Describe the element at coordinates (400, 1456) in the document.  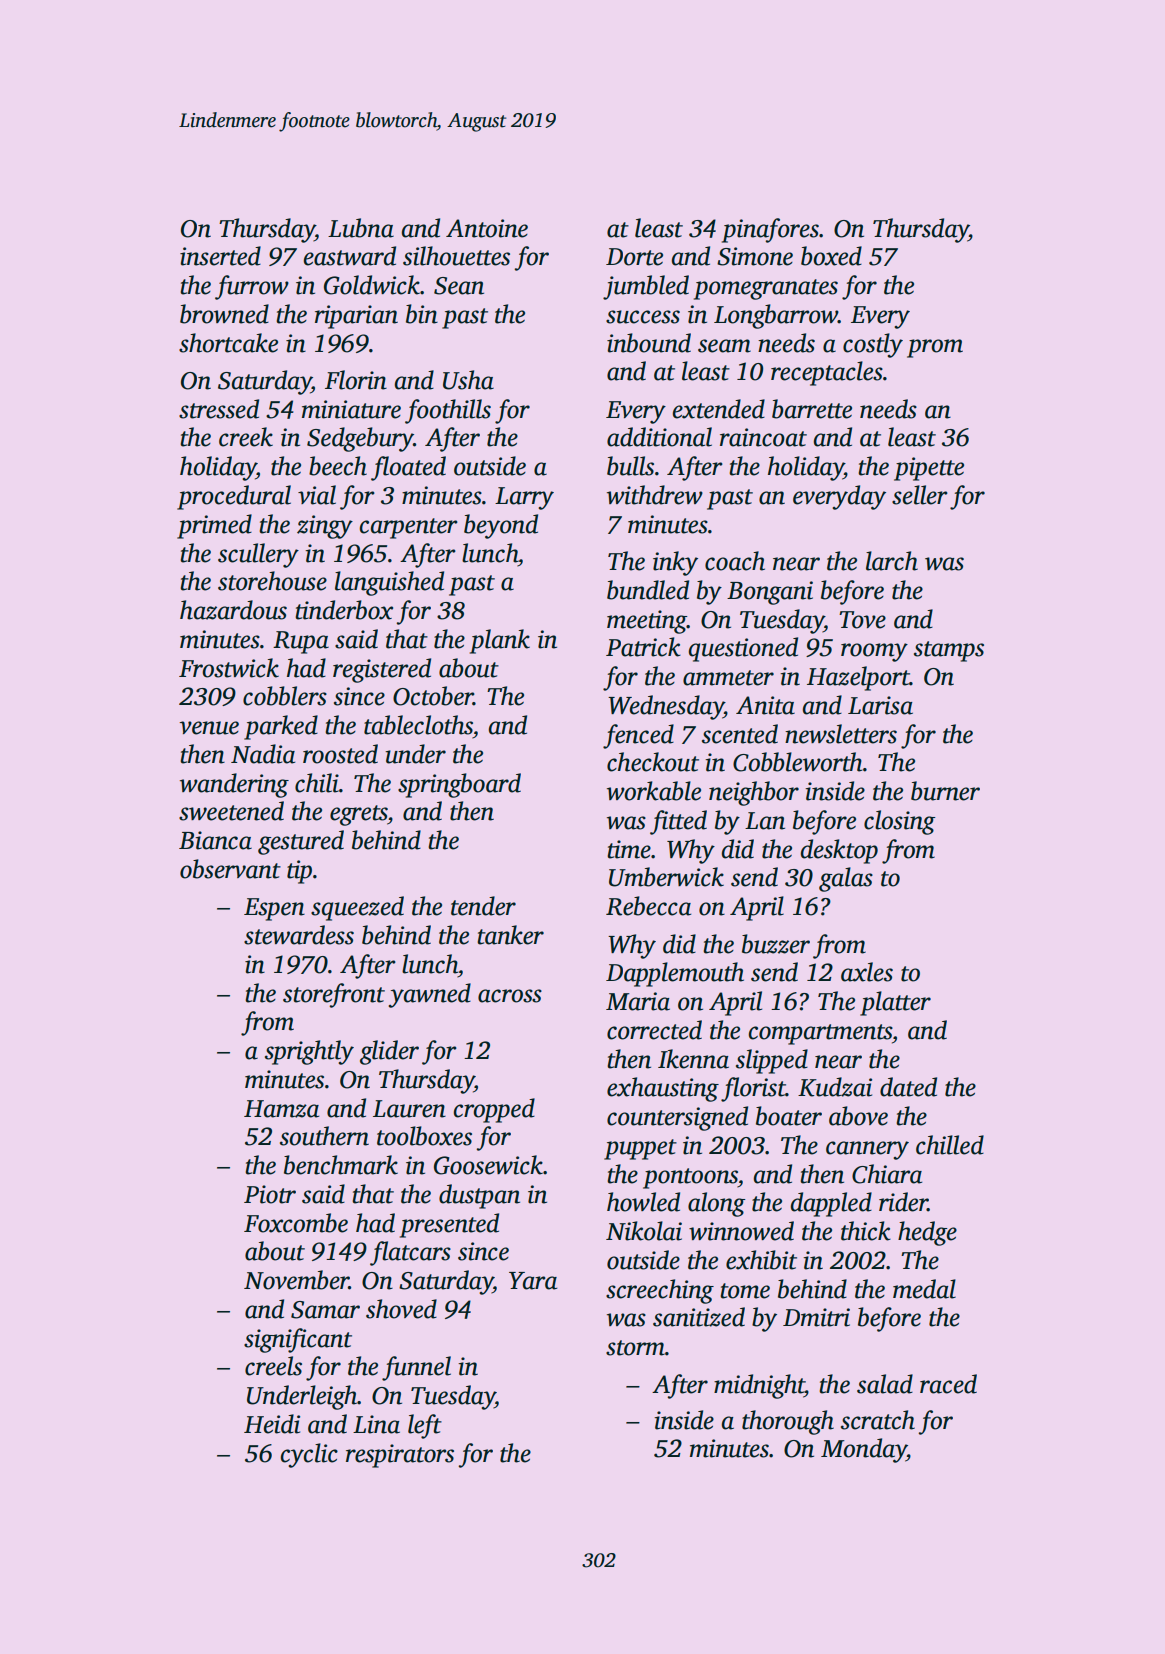
I see `respirators` at that location.
